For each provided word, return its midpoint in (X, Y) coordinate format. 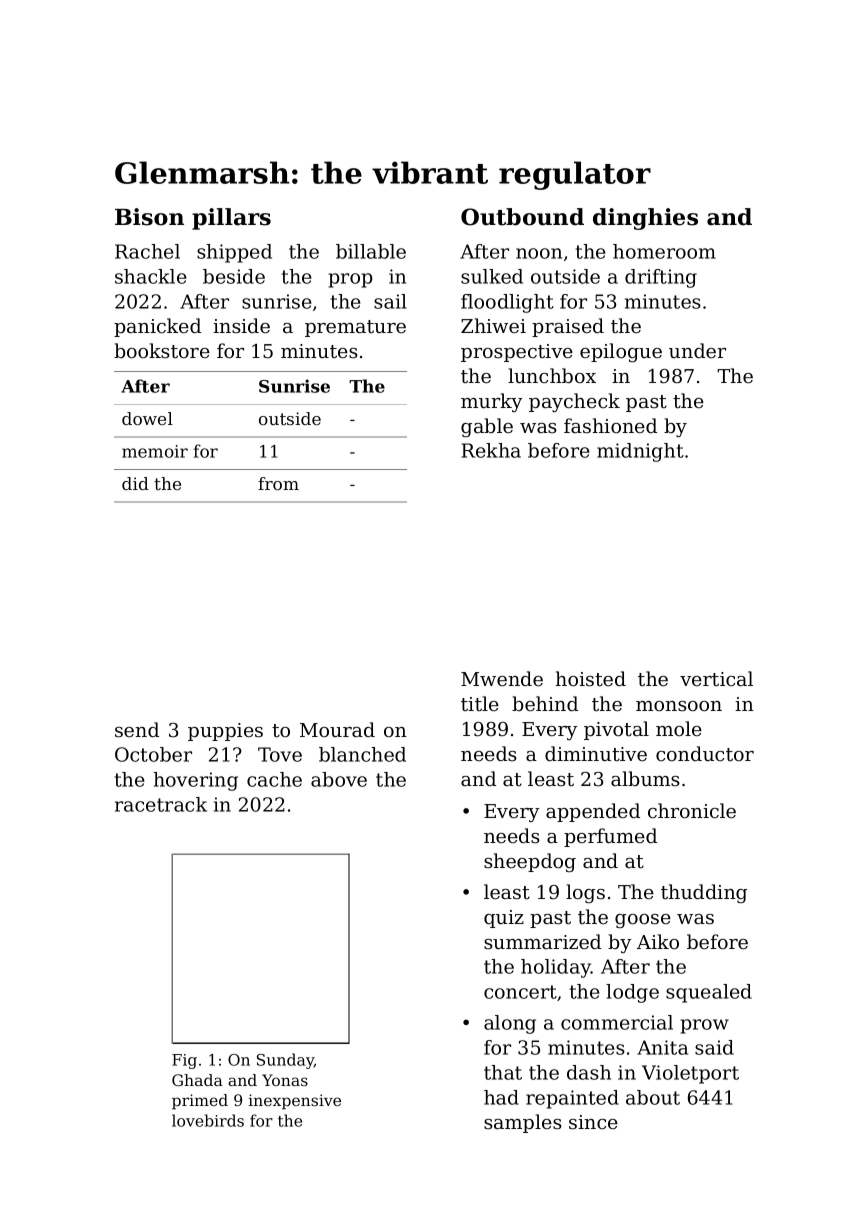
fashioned (610, 425)
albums (645, 779)
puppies (225, 732)
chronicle (692, 810)
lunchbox (552, 375)
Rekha (491, 450)
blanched (362, 754)
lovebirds (208, 1120)
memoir (155, 451)
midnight (640, 452)
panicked (157, 327)
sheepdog (530, 862)
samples (523, 1123)
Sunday (285, 1061)
